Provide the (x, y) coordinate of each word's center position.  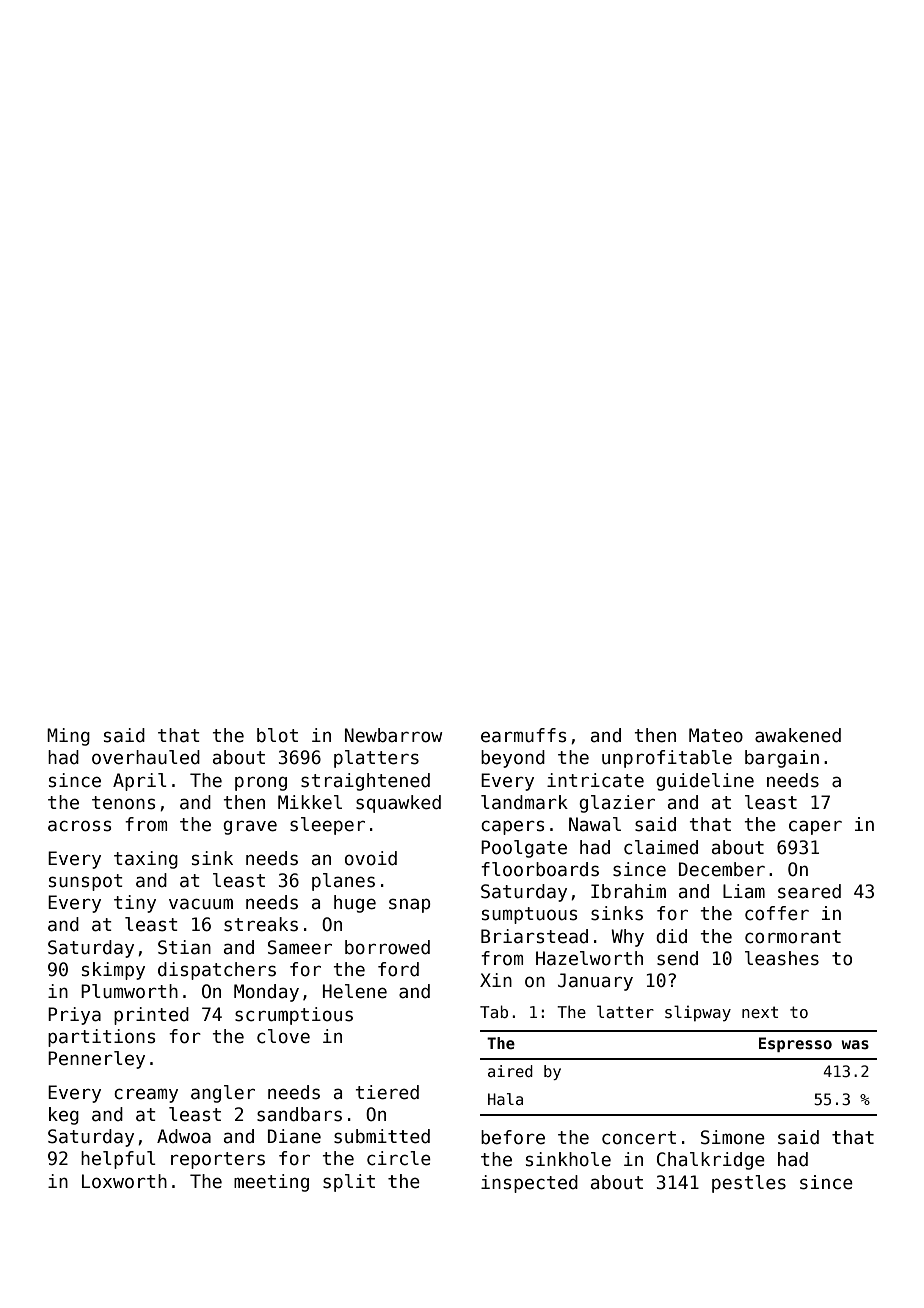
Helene (355, 991)
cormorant (793, 937)
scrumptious (294, 1016)
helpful (118, 1160)
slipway (698, 1013)
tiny (135, 904)
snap (410, 905)
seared (809, 891)
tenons (123, 803)
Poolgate (524, 849)
